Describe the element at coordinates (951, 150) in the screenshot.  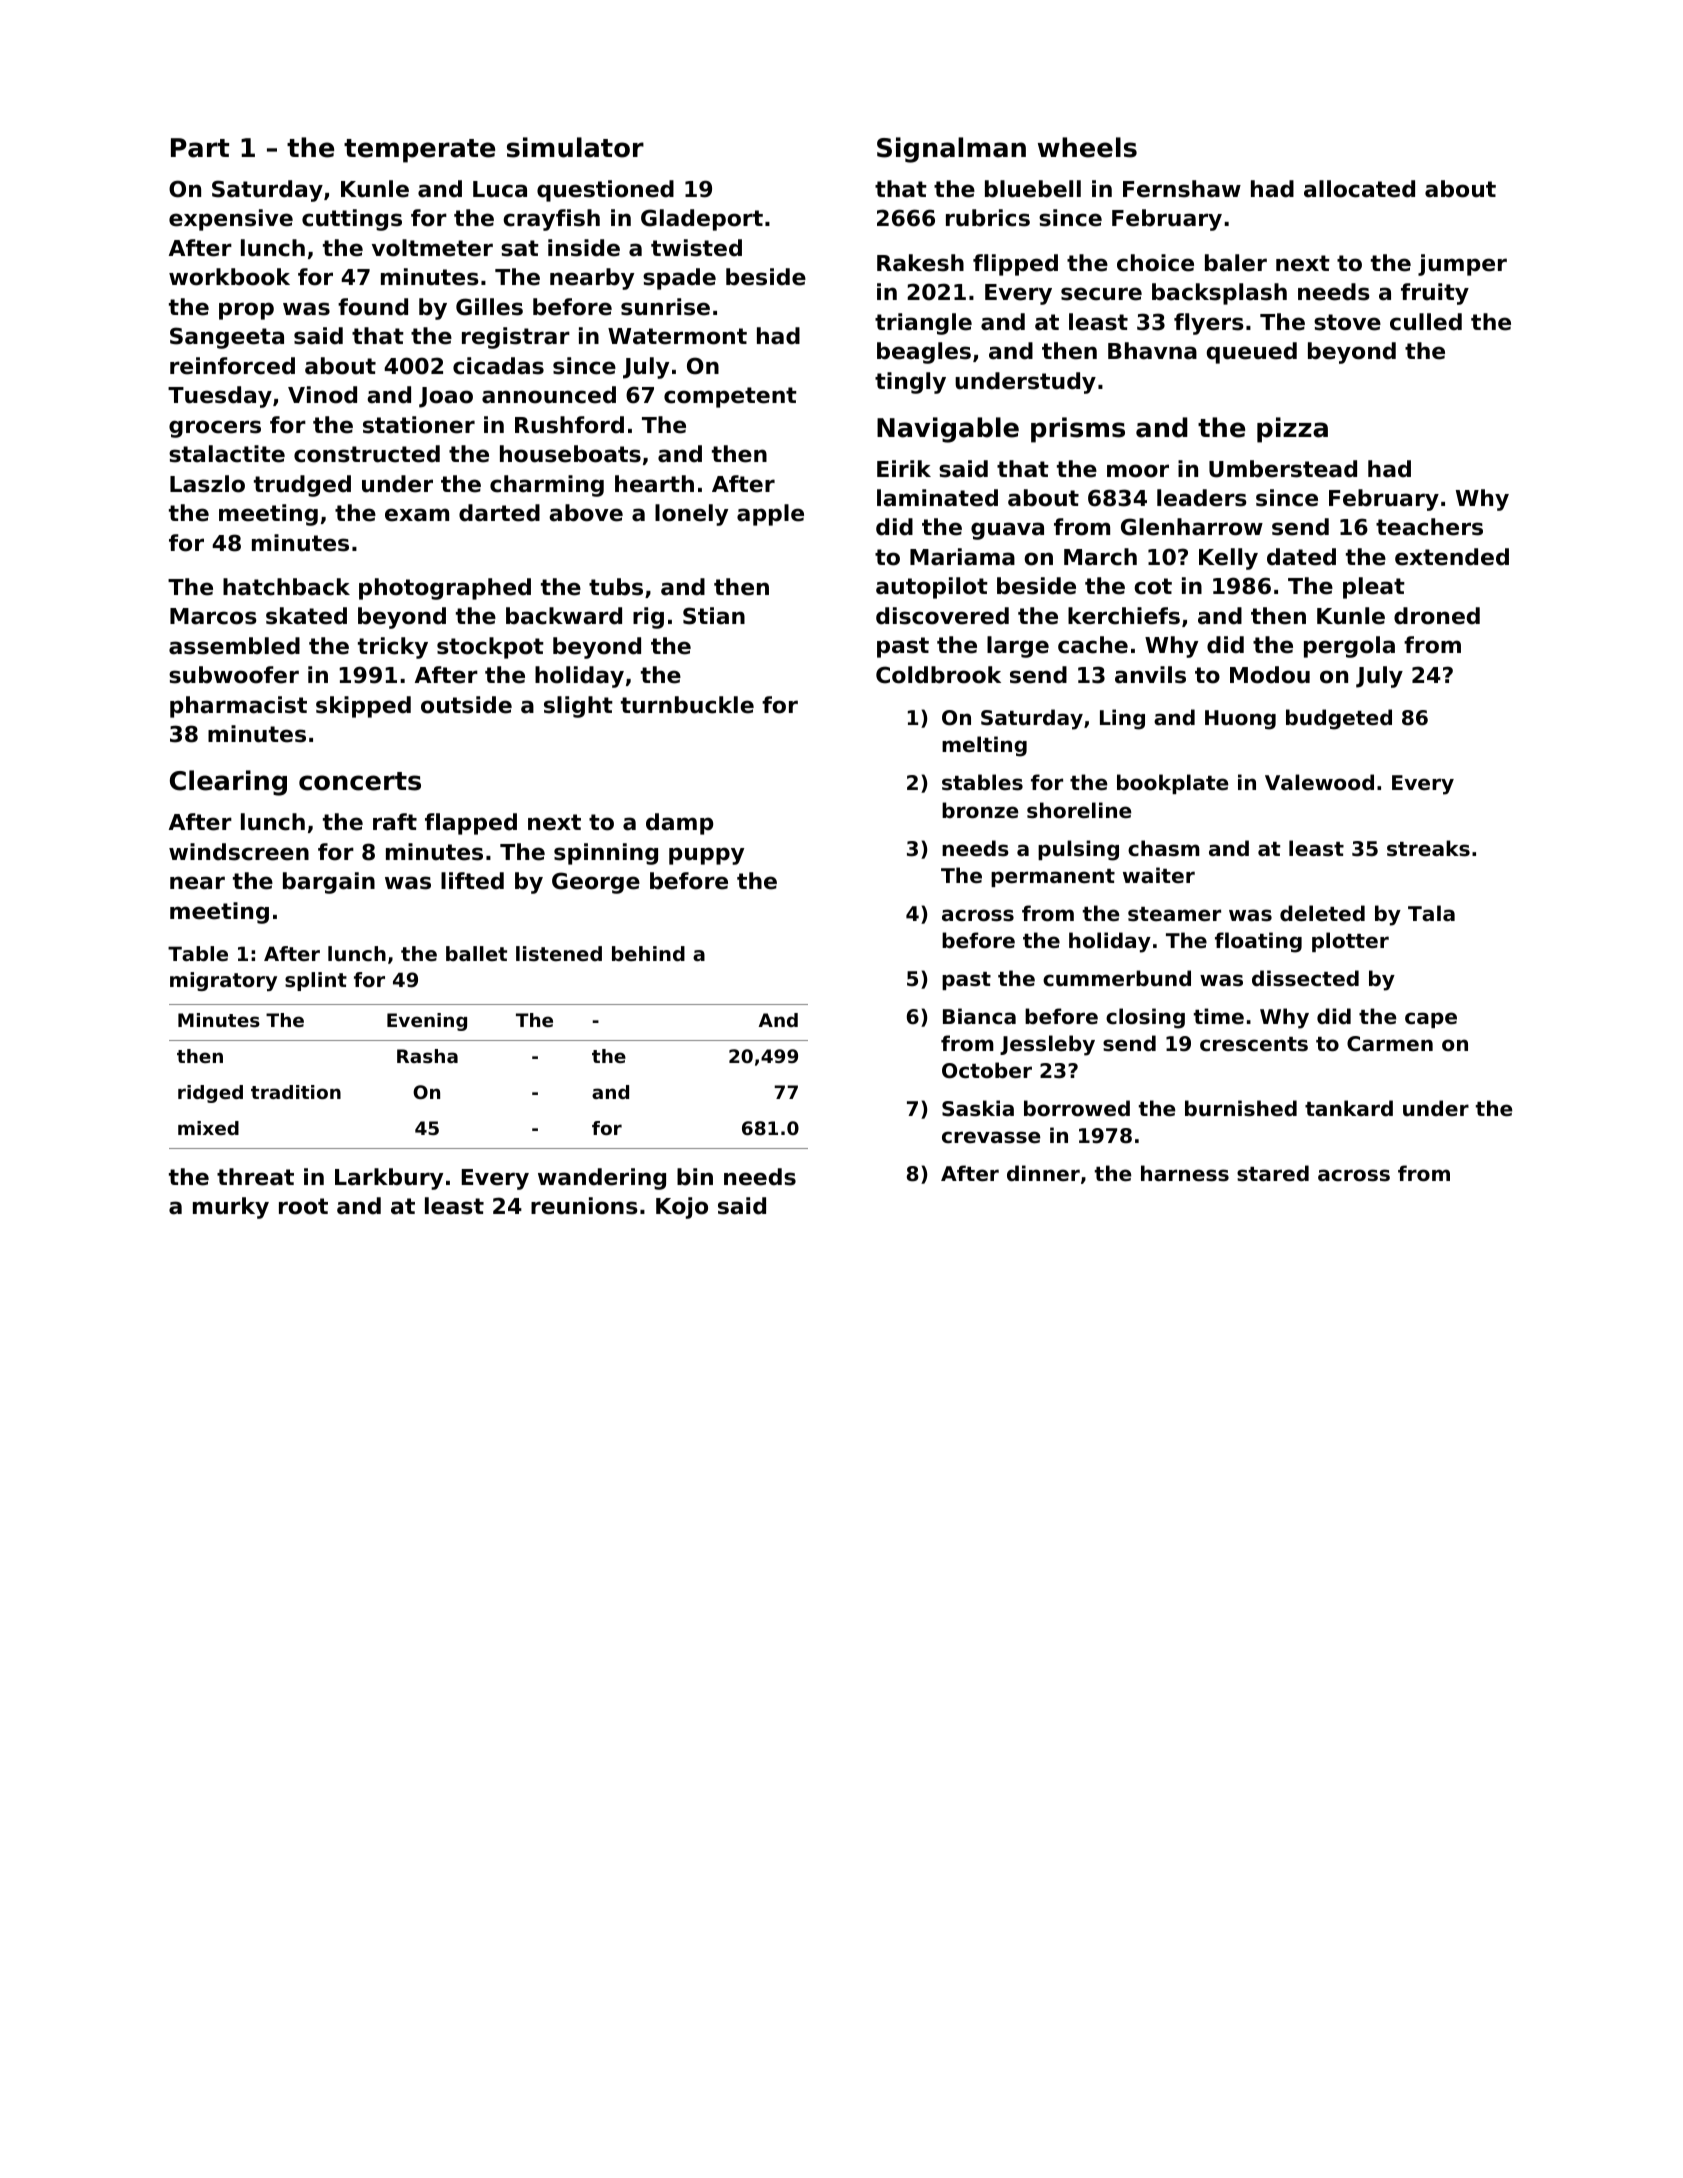
I see `Signalman` at that location.
